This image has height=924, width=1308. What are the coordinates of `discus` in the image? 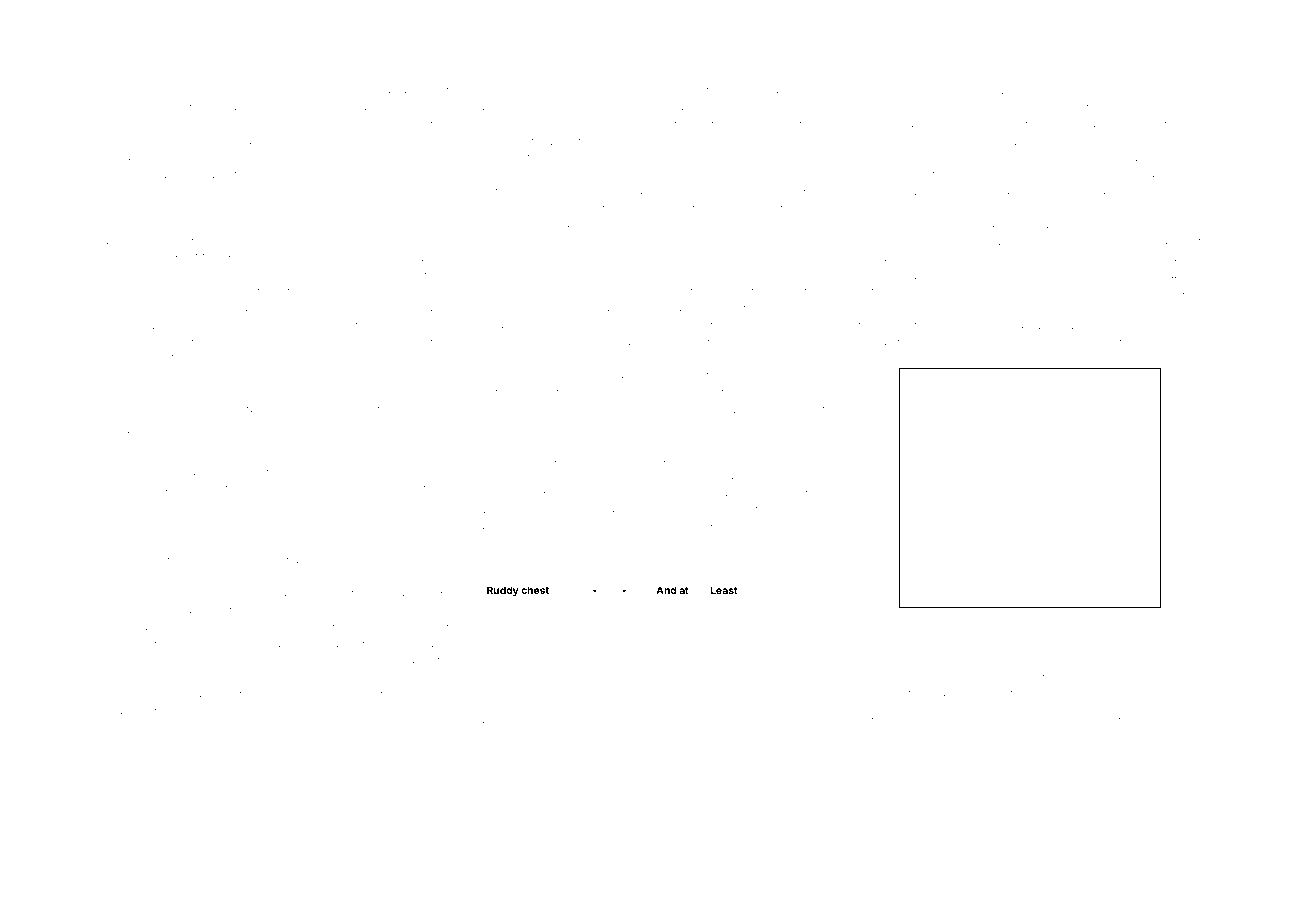 It's located at (962, 325).
